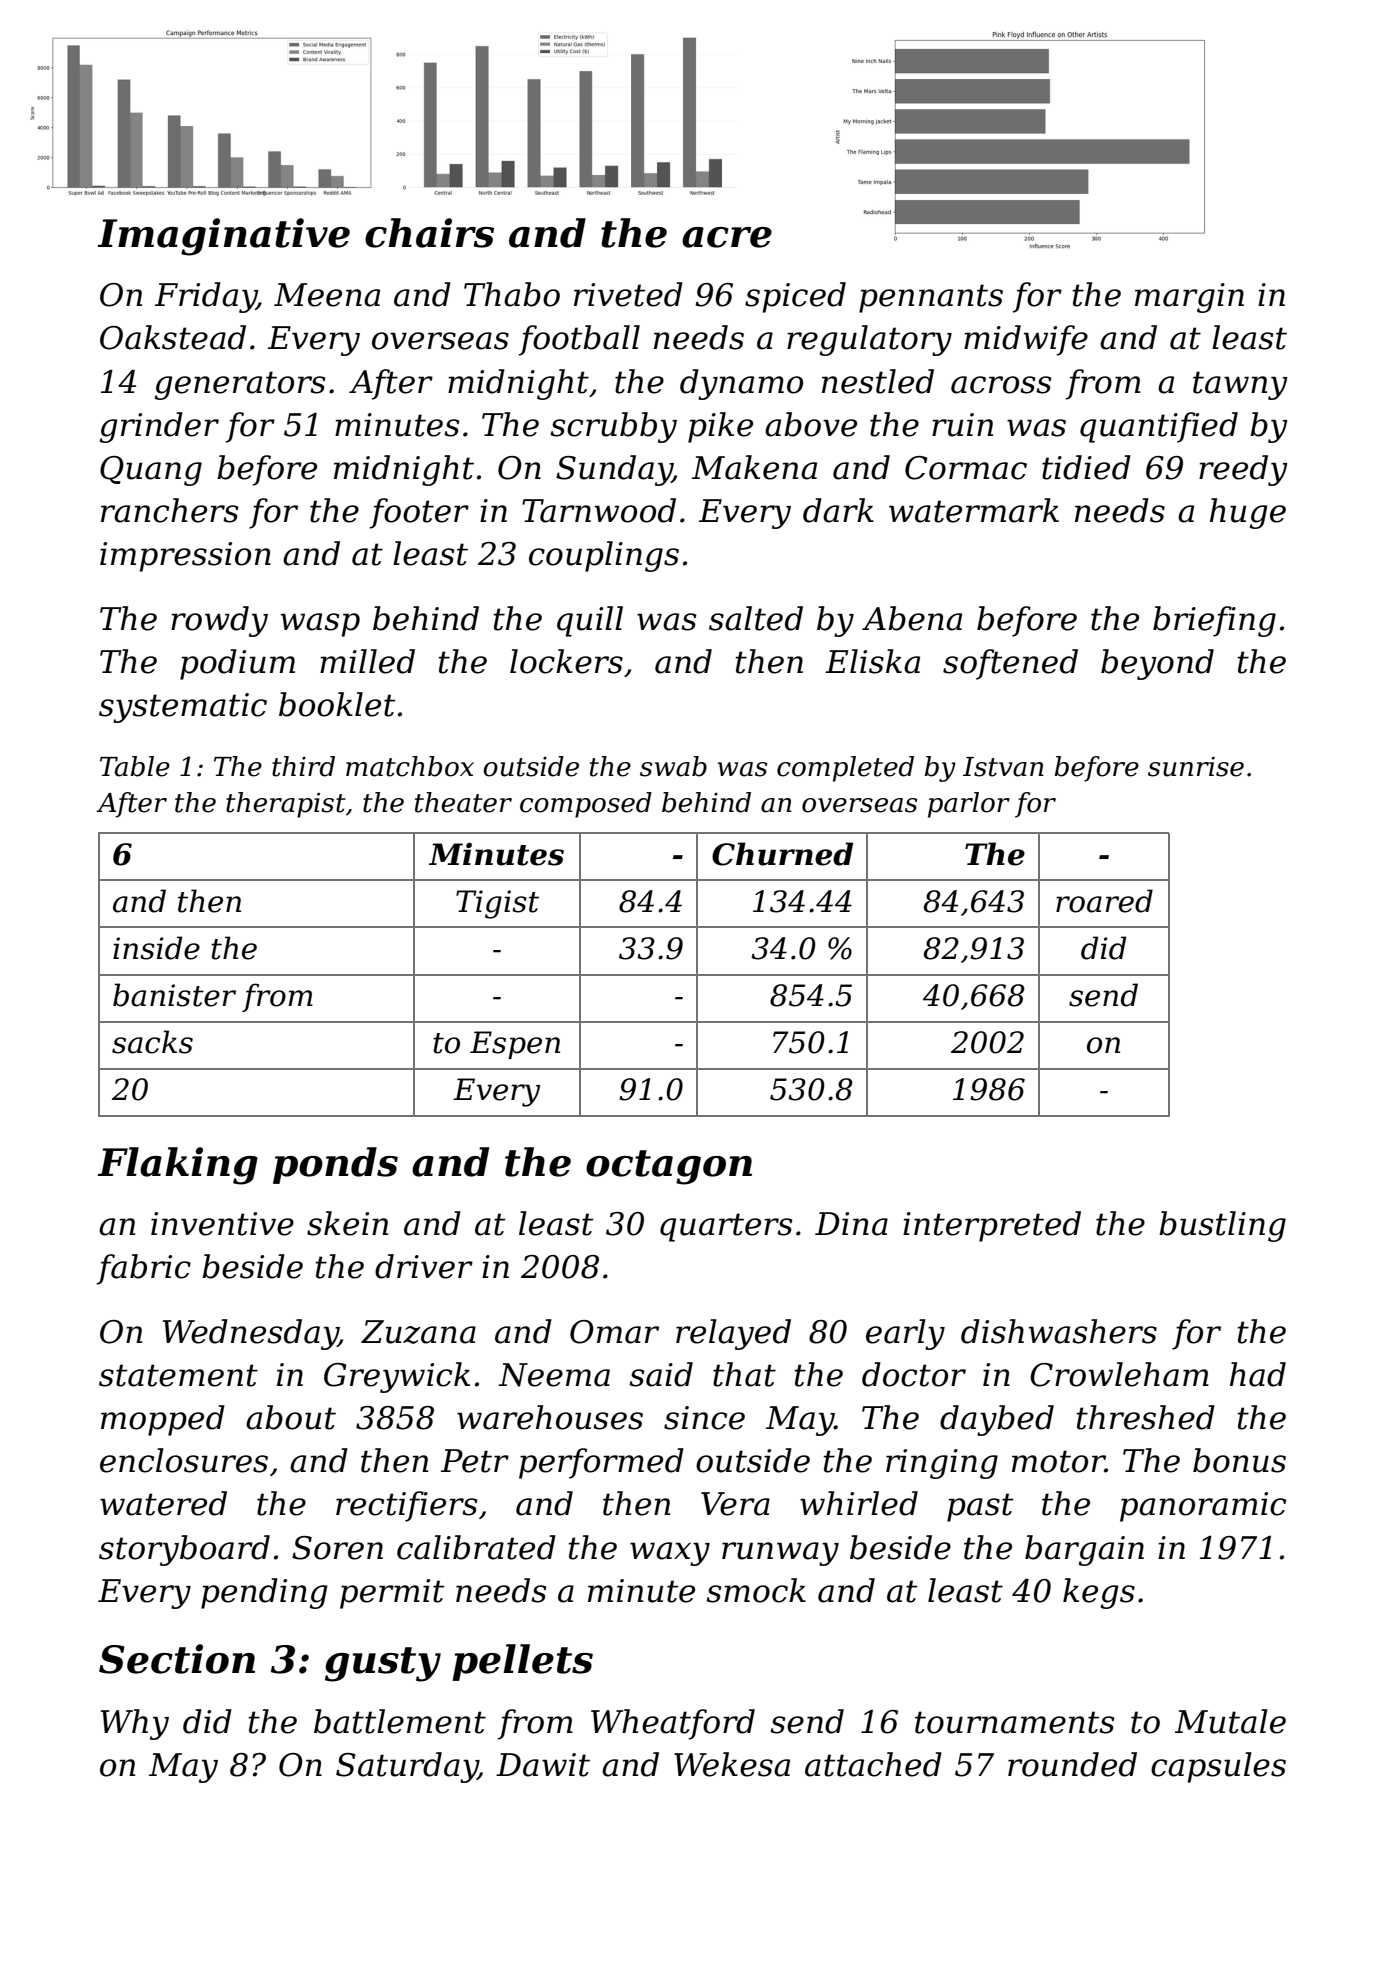  I want to click on roared, so click(1104, 901).
